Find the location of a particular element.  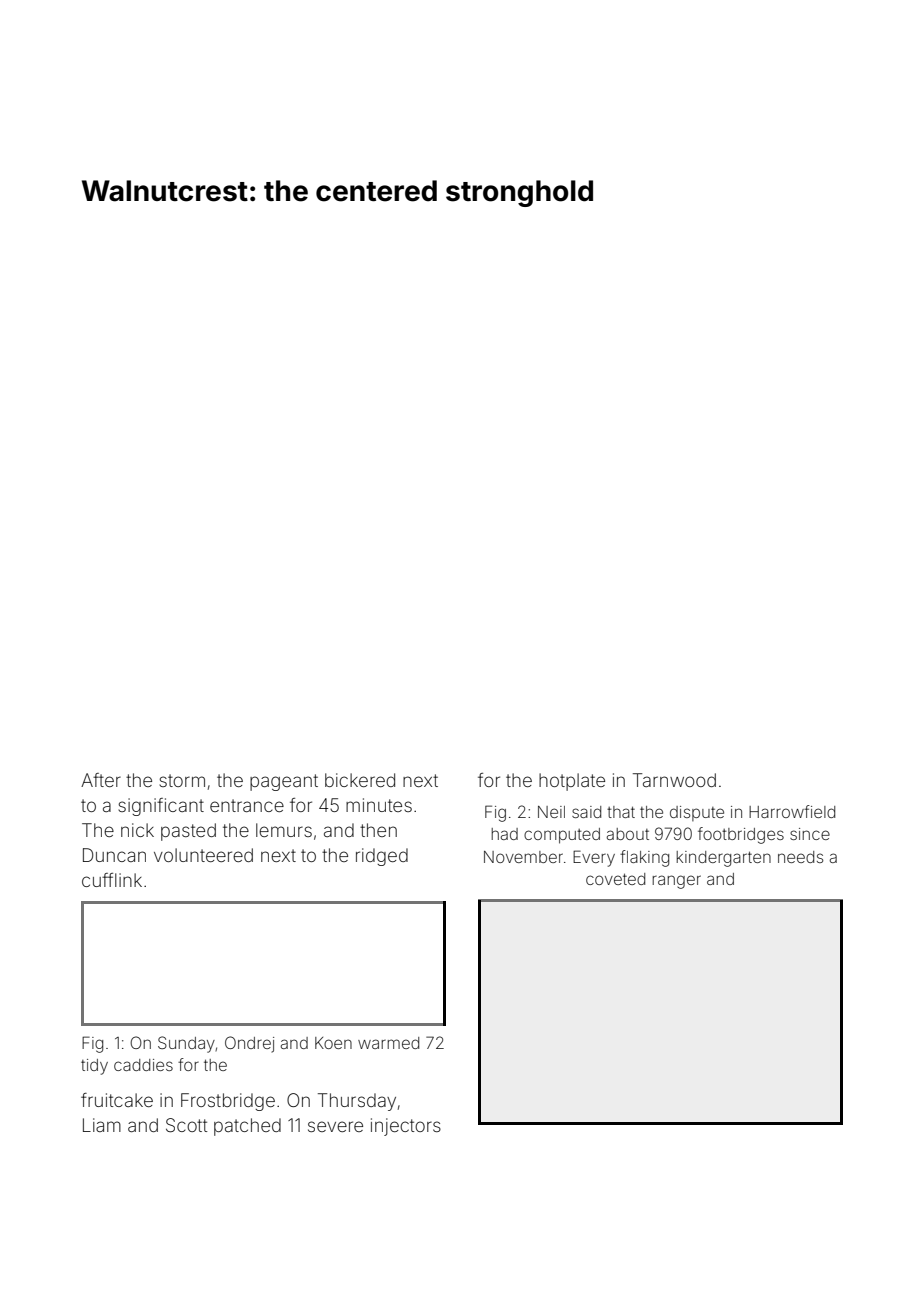

ridged is located at coordinates (382, 857).
